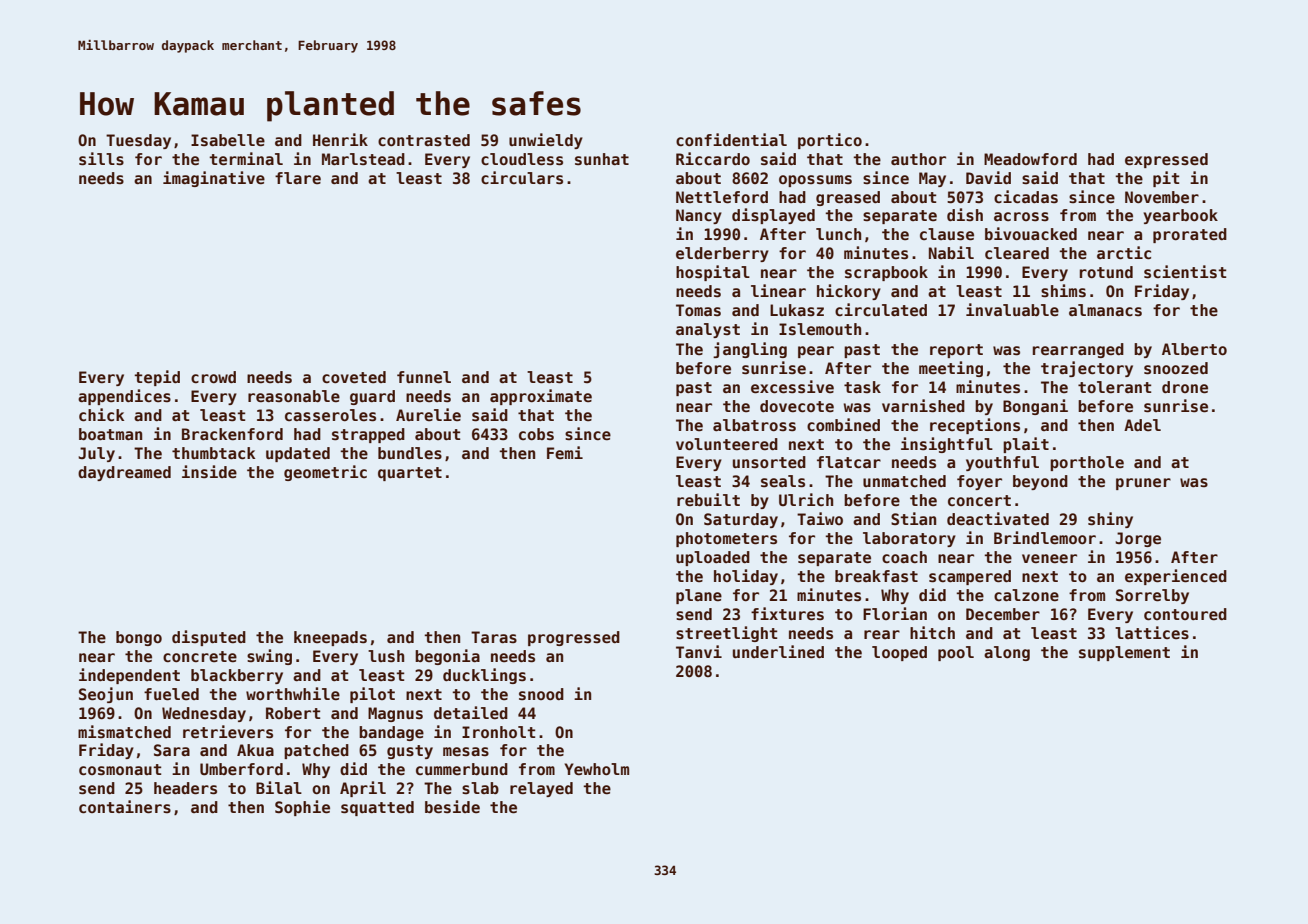 This page has width=1308, height=924. What do you see at coordinates (246, 159) in the page?
I see `terminal` at bounding box center [246, 159].
